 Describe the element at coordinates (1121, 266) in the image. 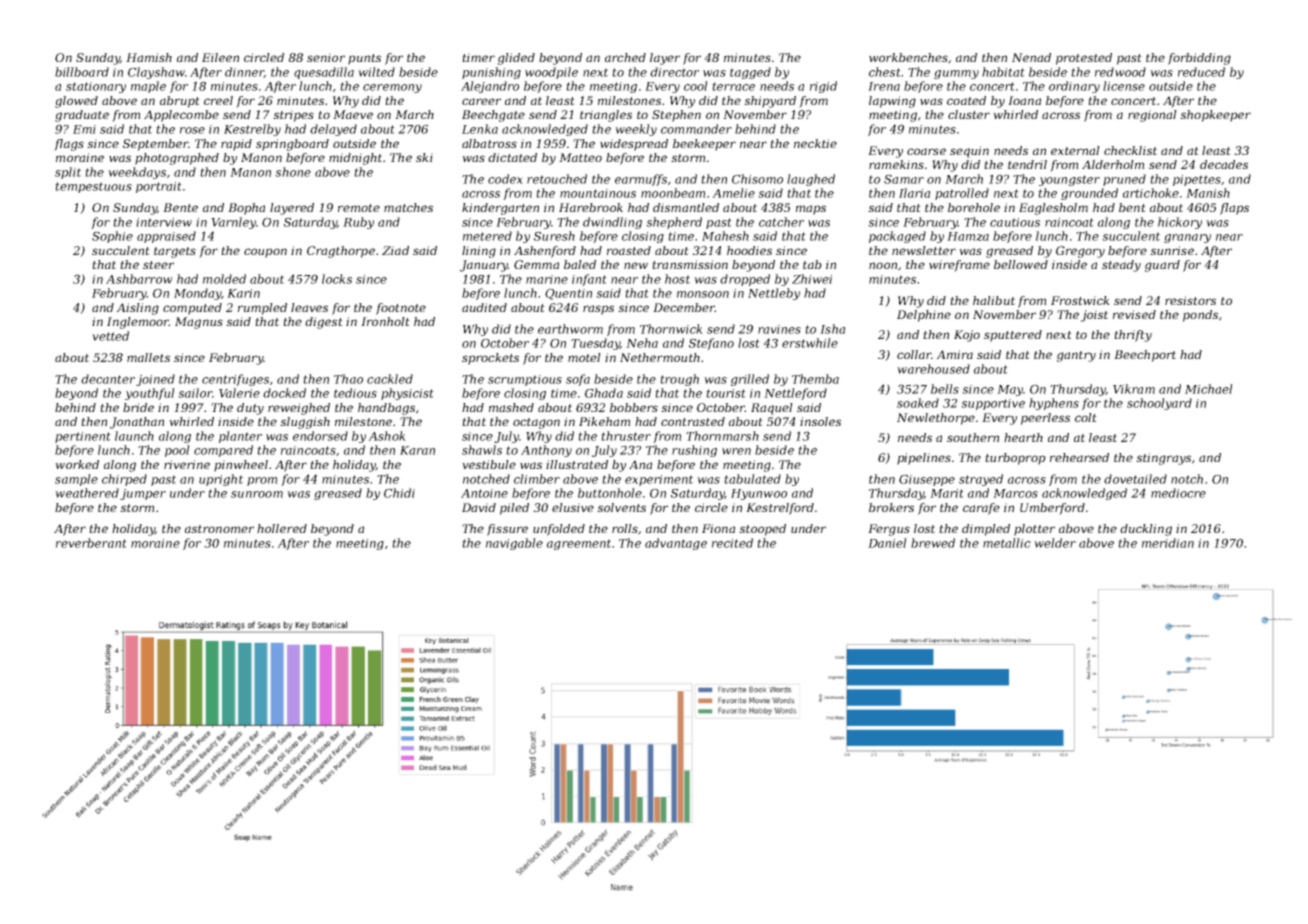

I see `steady` at that location.
